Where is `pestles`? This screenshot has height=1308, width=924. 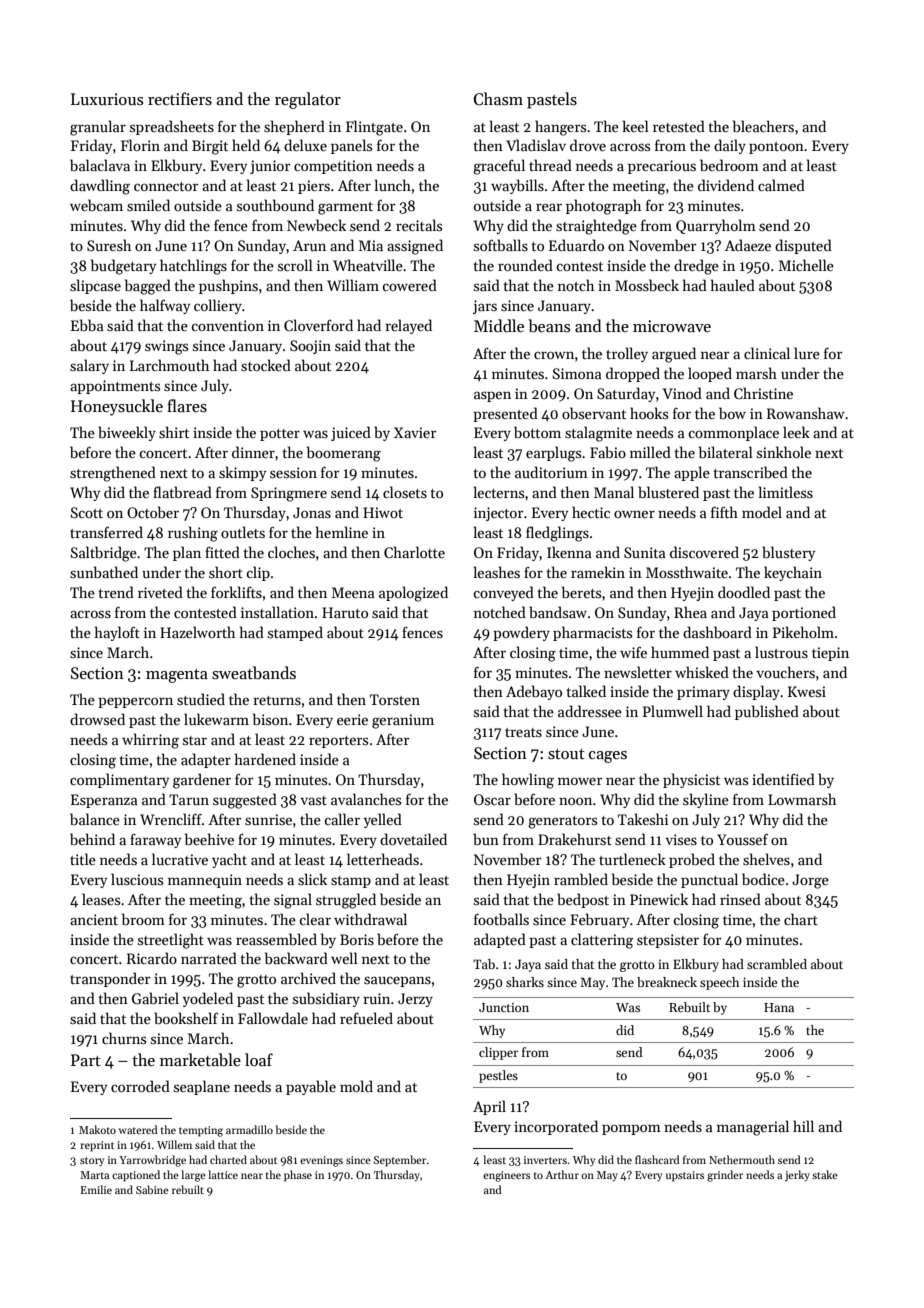
pestles is located at coordinates (498, 1076).
